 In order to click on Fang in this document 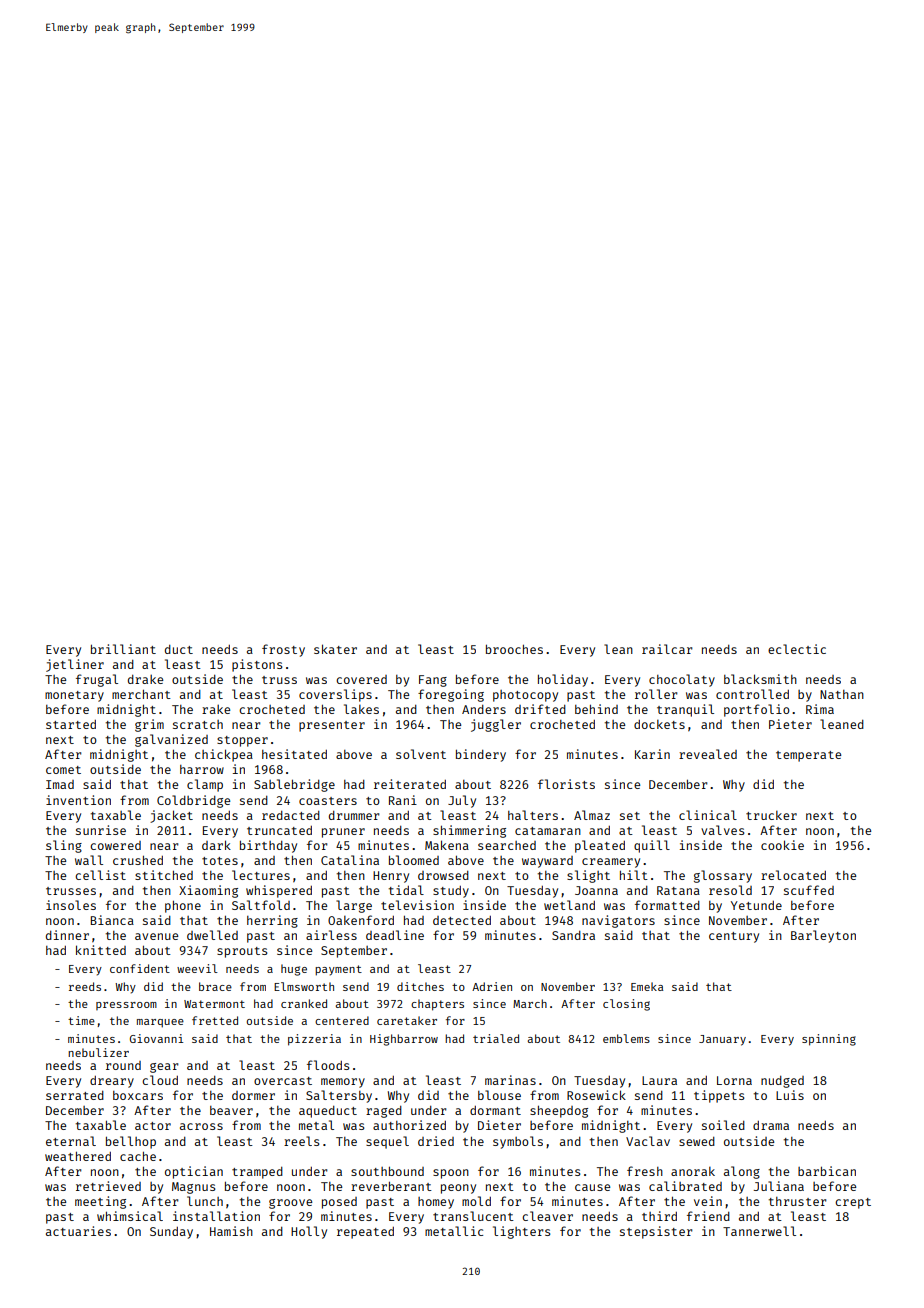, I will do `click(433, 681)`.
